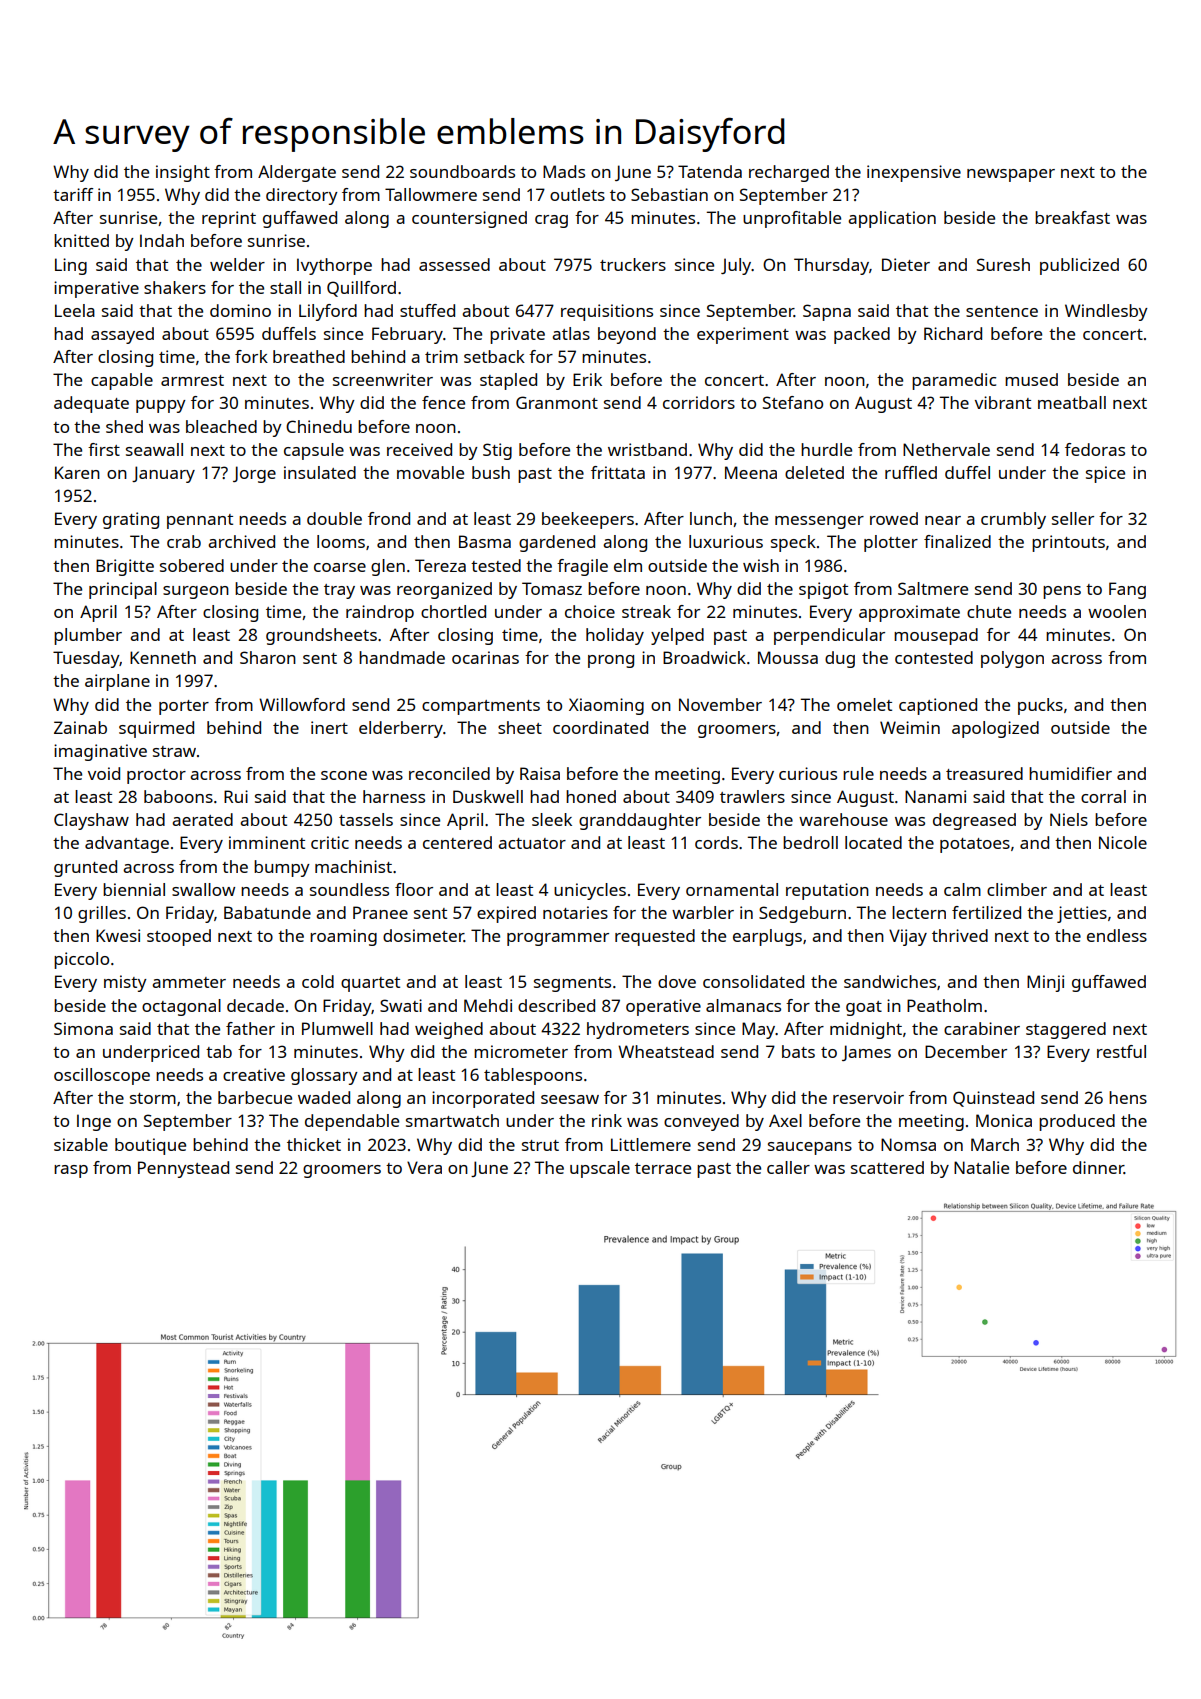 This page has height=1699, width=1201. I want to click on requisitions, so click(607, 312).
